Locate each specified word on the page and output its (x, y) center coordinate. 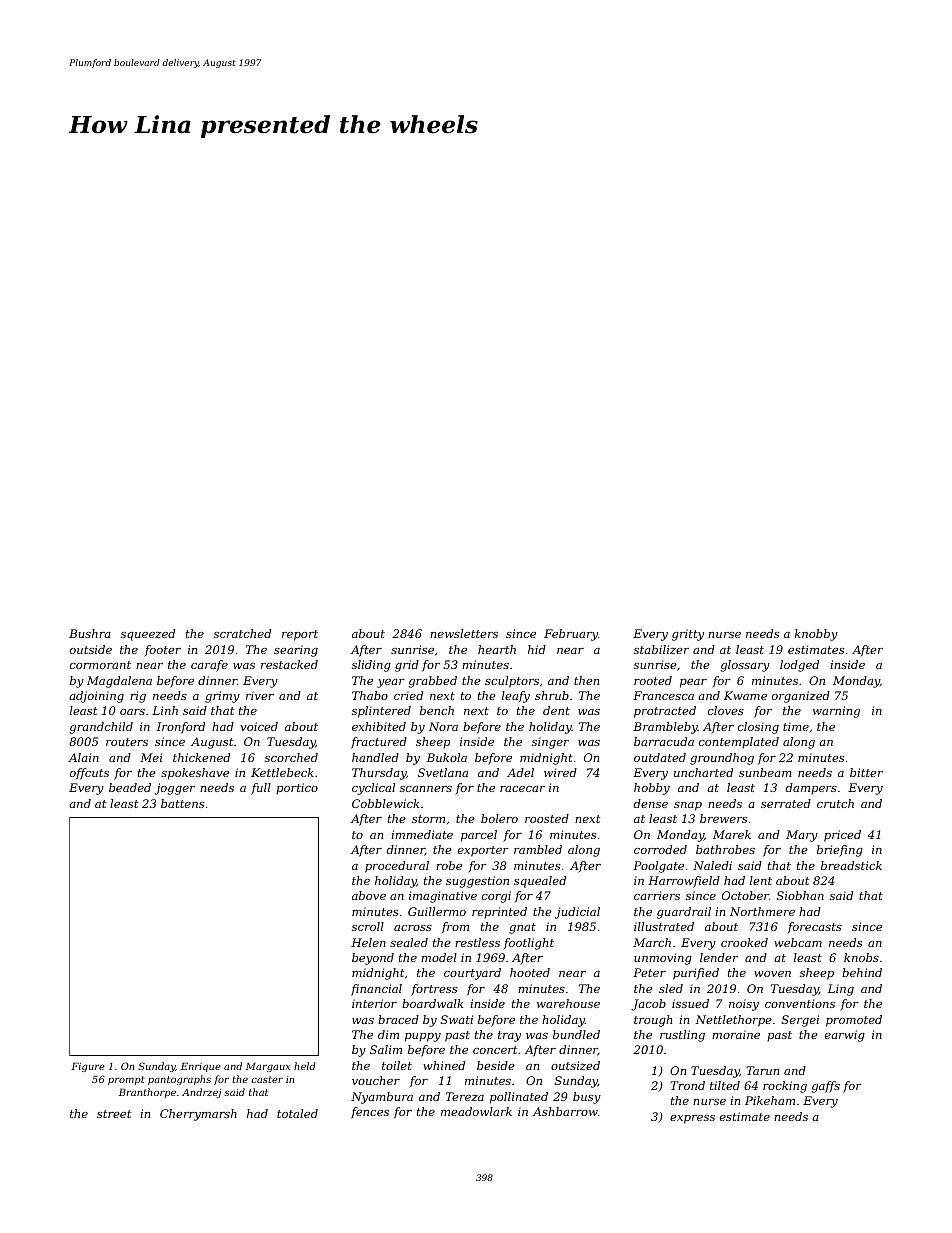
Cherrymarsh (198, 1115)
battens (182, 803)
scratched (242, 633)
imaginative (443, 897)
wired (560, 772)
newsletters (464, 633)
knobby (816, 635)
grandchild (101, 728)
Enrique (201, 1067)
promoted (854, 1021)
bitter (866, 772)
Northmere (762, 911)
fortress (434, 990)
